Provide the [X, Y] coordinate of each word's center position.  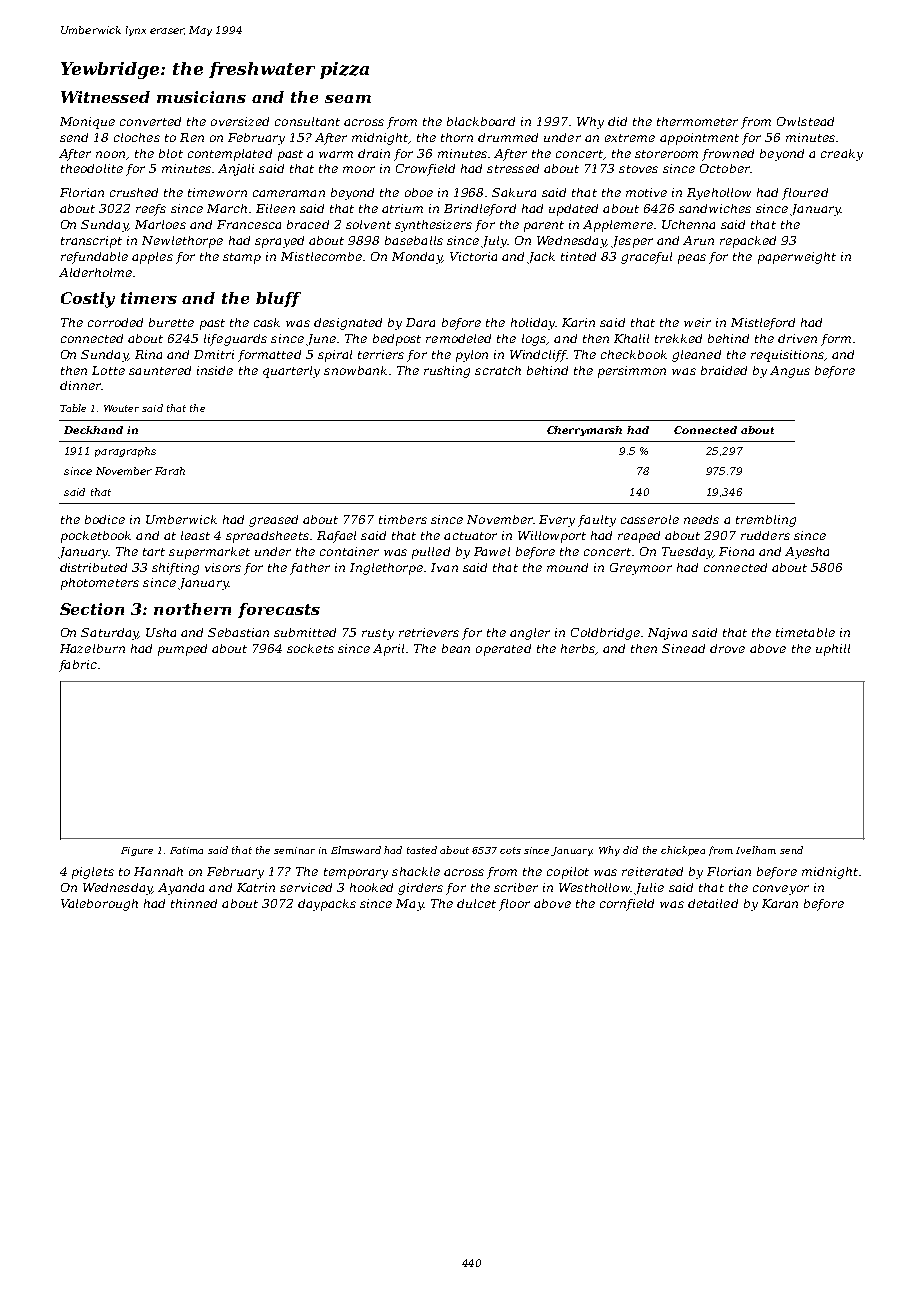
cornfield [627, 905]
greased [273, 521]
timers [149, 298]
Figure [137, 851]
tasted [422, 850]
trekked [678, 338]
